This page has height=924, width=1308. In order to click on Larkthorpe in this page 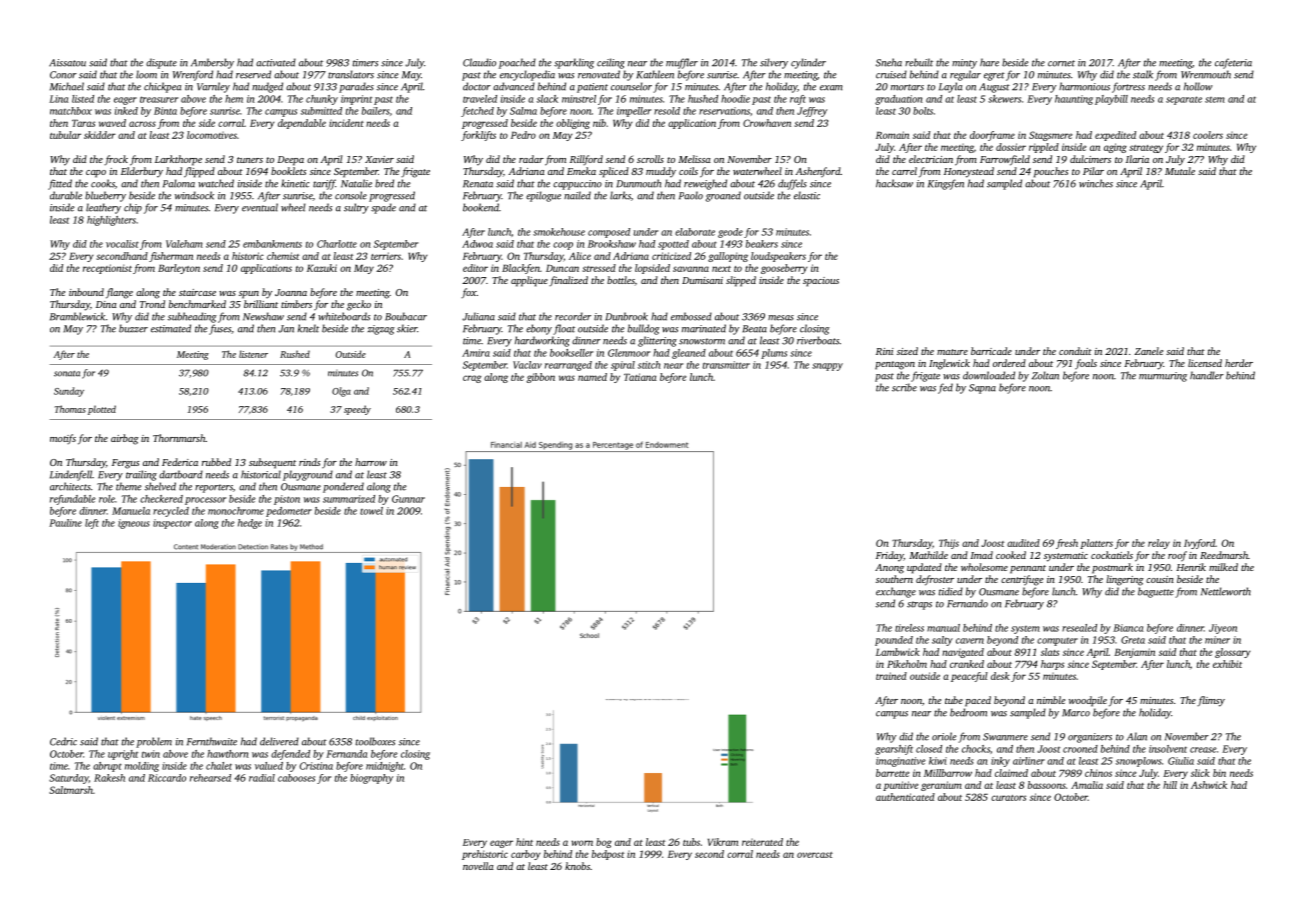, I will do `click(178, 160)`.
